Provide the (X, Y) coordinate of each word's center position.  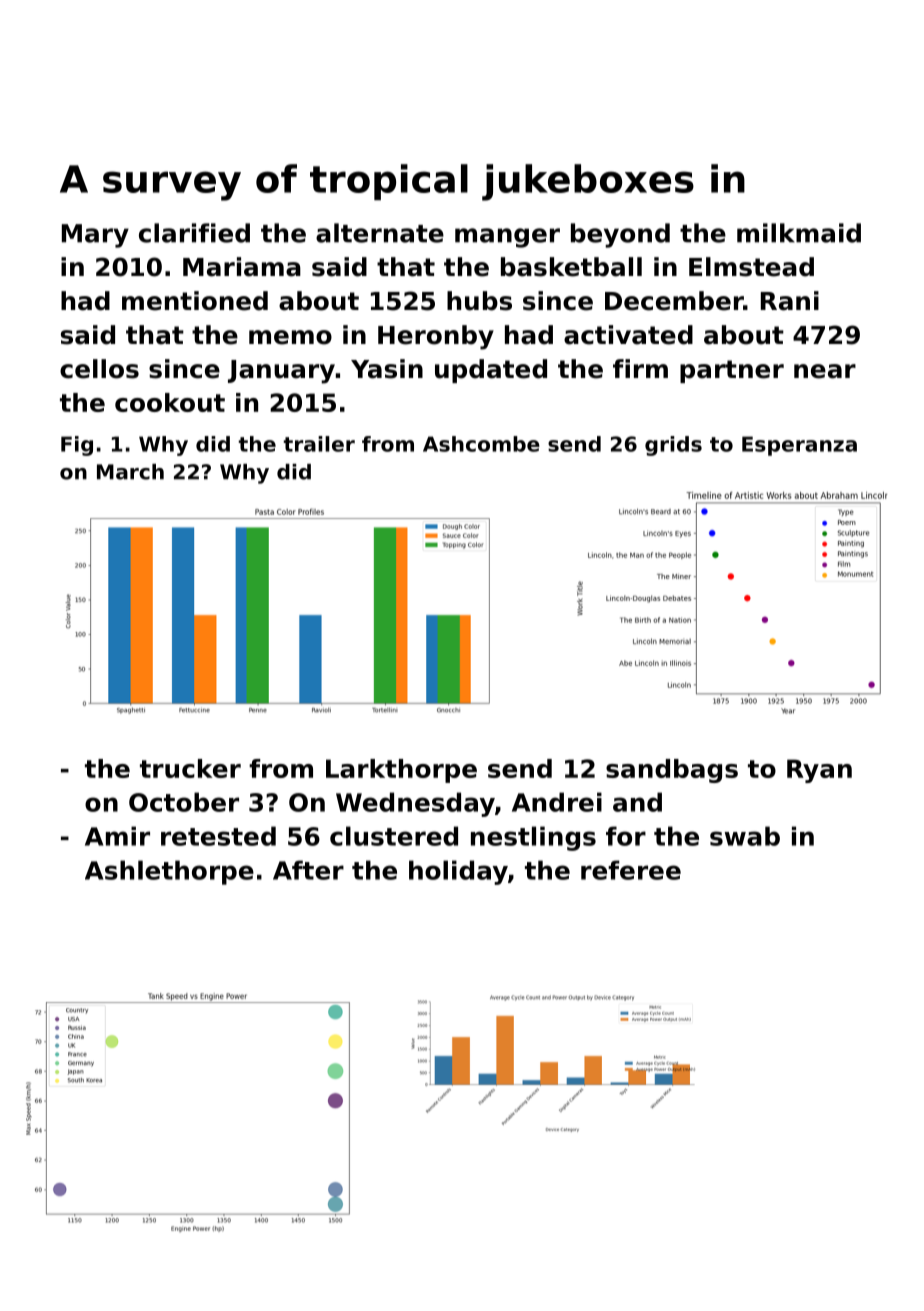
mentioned (195, 301)
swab (745, 836)
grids (673, 446)
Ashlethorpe (169, 872)
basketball (571, 267)
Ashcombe (481, 444)
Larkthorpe (401, 771)
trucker (190, 768)
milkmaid (799, 233)
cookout (170, 402)
